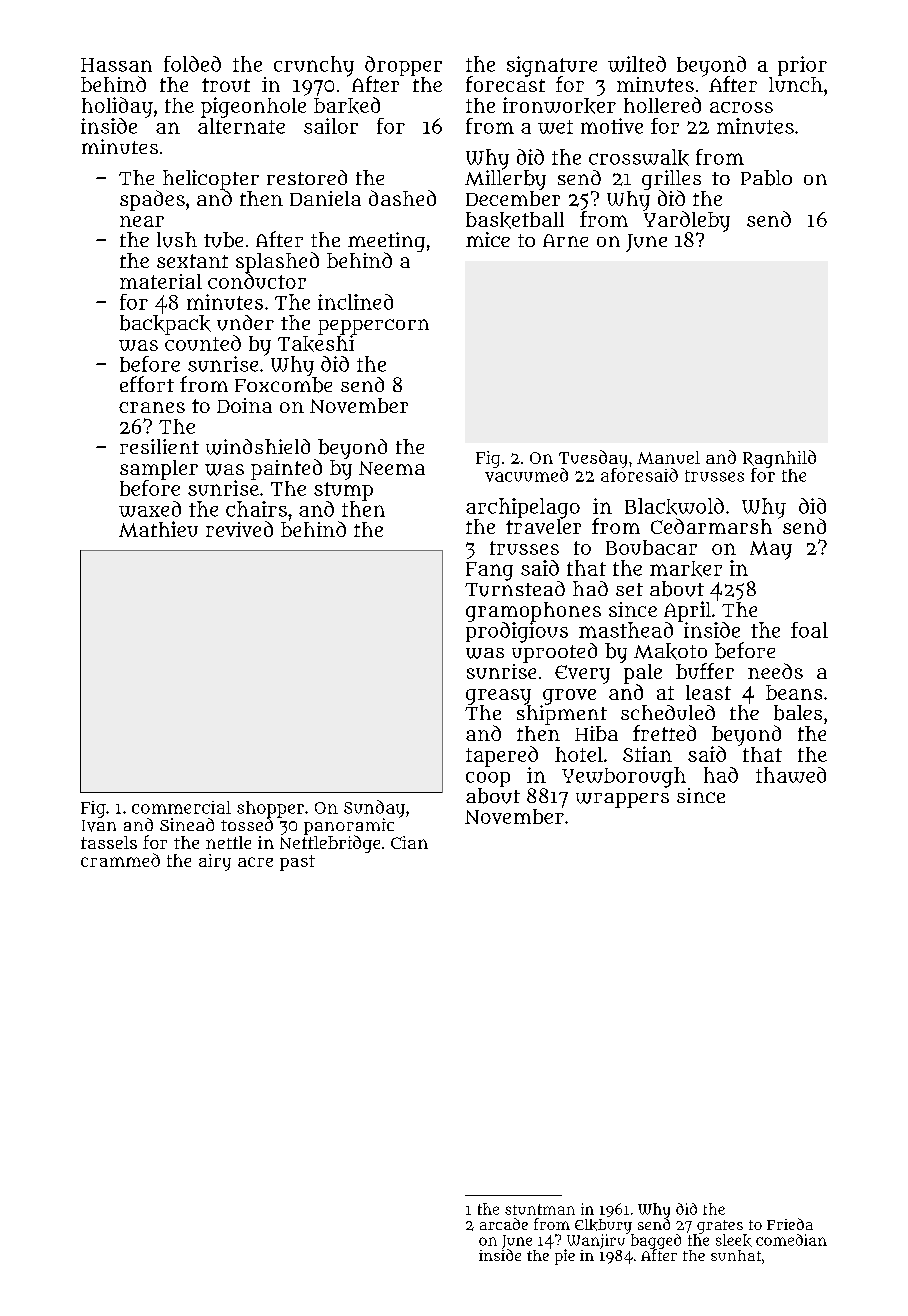 The image size is (908, 1316). Describe the element at coordinates (120, 860) in the page. I see `crammed` at that location.
